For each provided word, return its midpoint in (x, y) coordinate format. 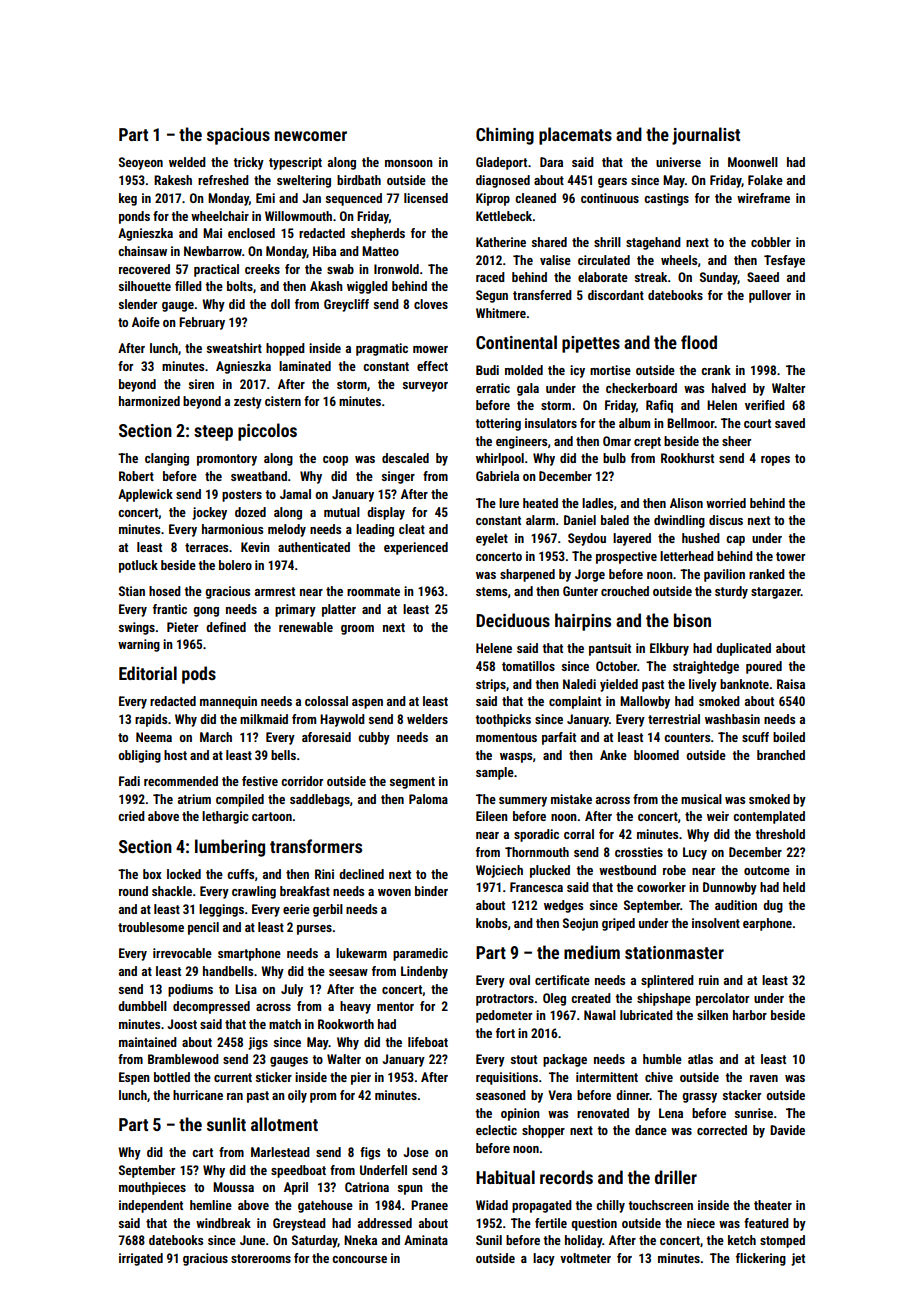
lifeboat (428, 1042)
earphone (767, 924)
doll (280, 304)
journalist (706, 136)
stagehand (653, 243)
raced (490, 277)
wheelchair (220, 216)
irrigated (141, 1259)
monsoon (409, 163)
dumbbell (142, 1006)
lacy (544, 1259)
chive (659, 1077)
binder (431, 891)
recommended (181, 781)
